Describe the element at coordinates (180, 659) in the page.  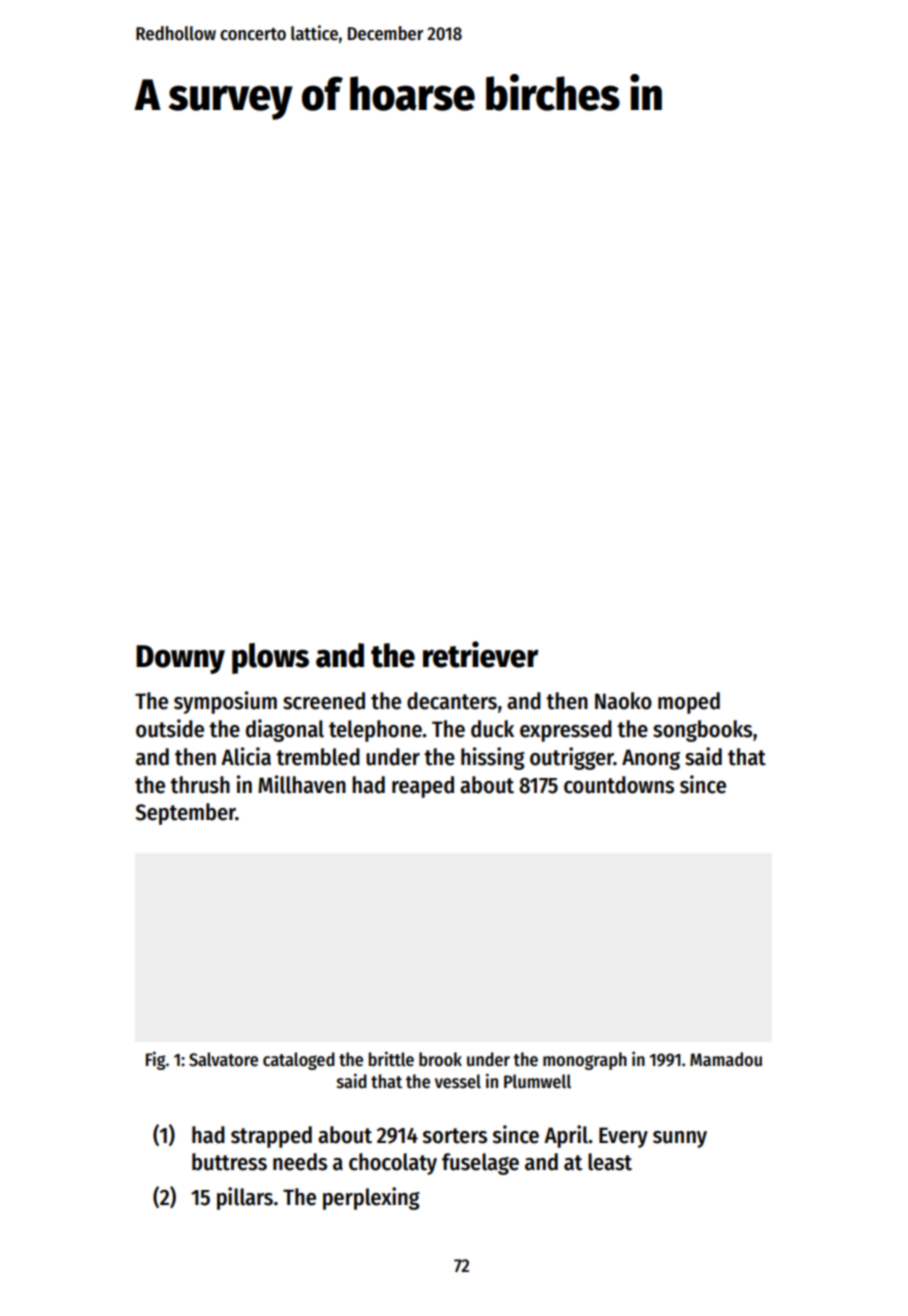
I see `Downy` at that location.
